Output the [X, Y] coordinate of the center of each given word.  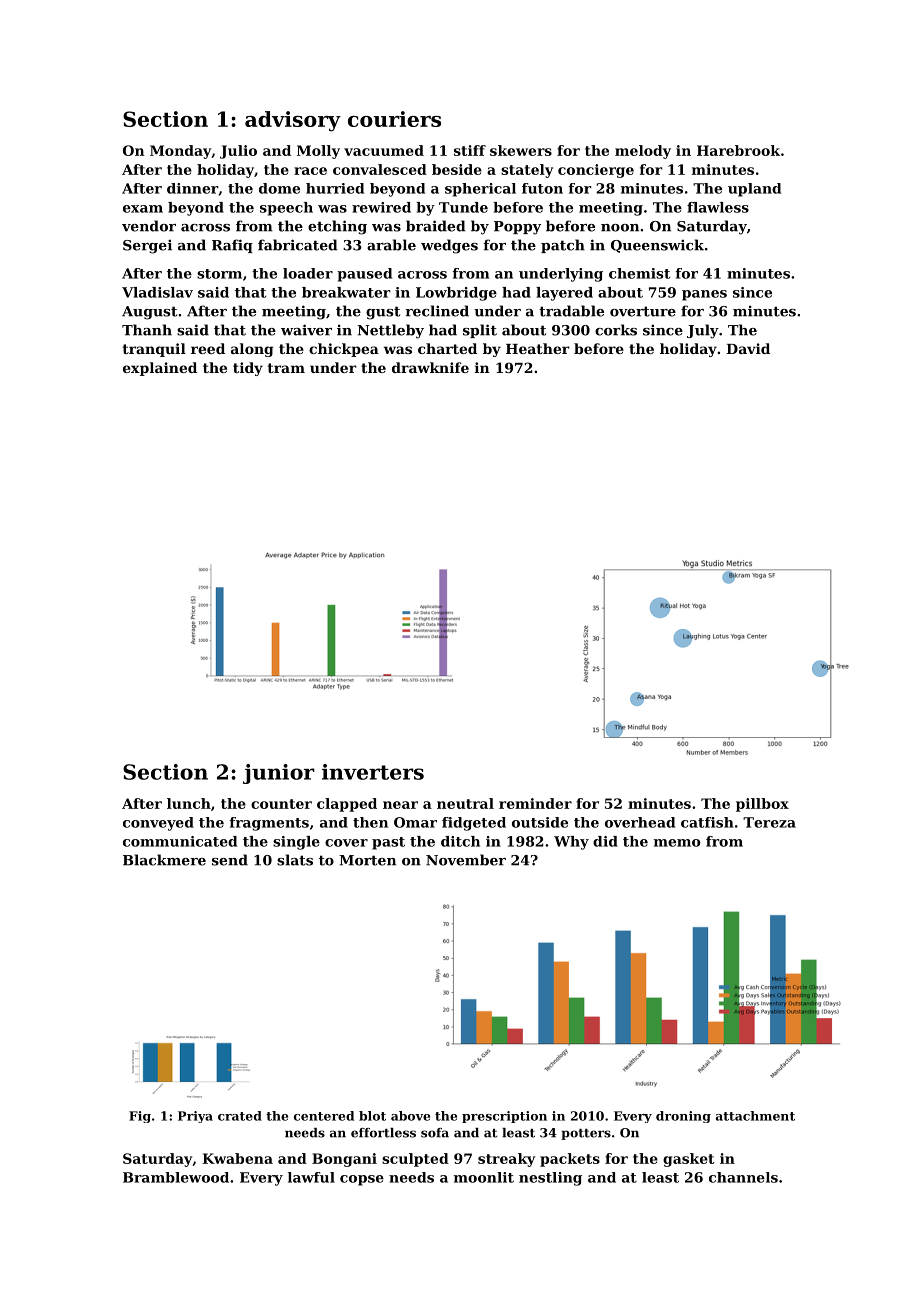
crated [240, 1116]
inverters [373, 772]
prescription [504, 1117]
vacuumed [384, 150]
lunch [189, 803]
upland [754, 190]
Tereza [769, 822]
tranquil [154, 350]
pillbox [762, 805]
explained [160, 369]
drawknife [430, 367]
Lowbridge [456, 294]
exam [143, 209]
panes [704, 295]
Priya [195, 1117]
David [748, 348]
